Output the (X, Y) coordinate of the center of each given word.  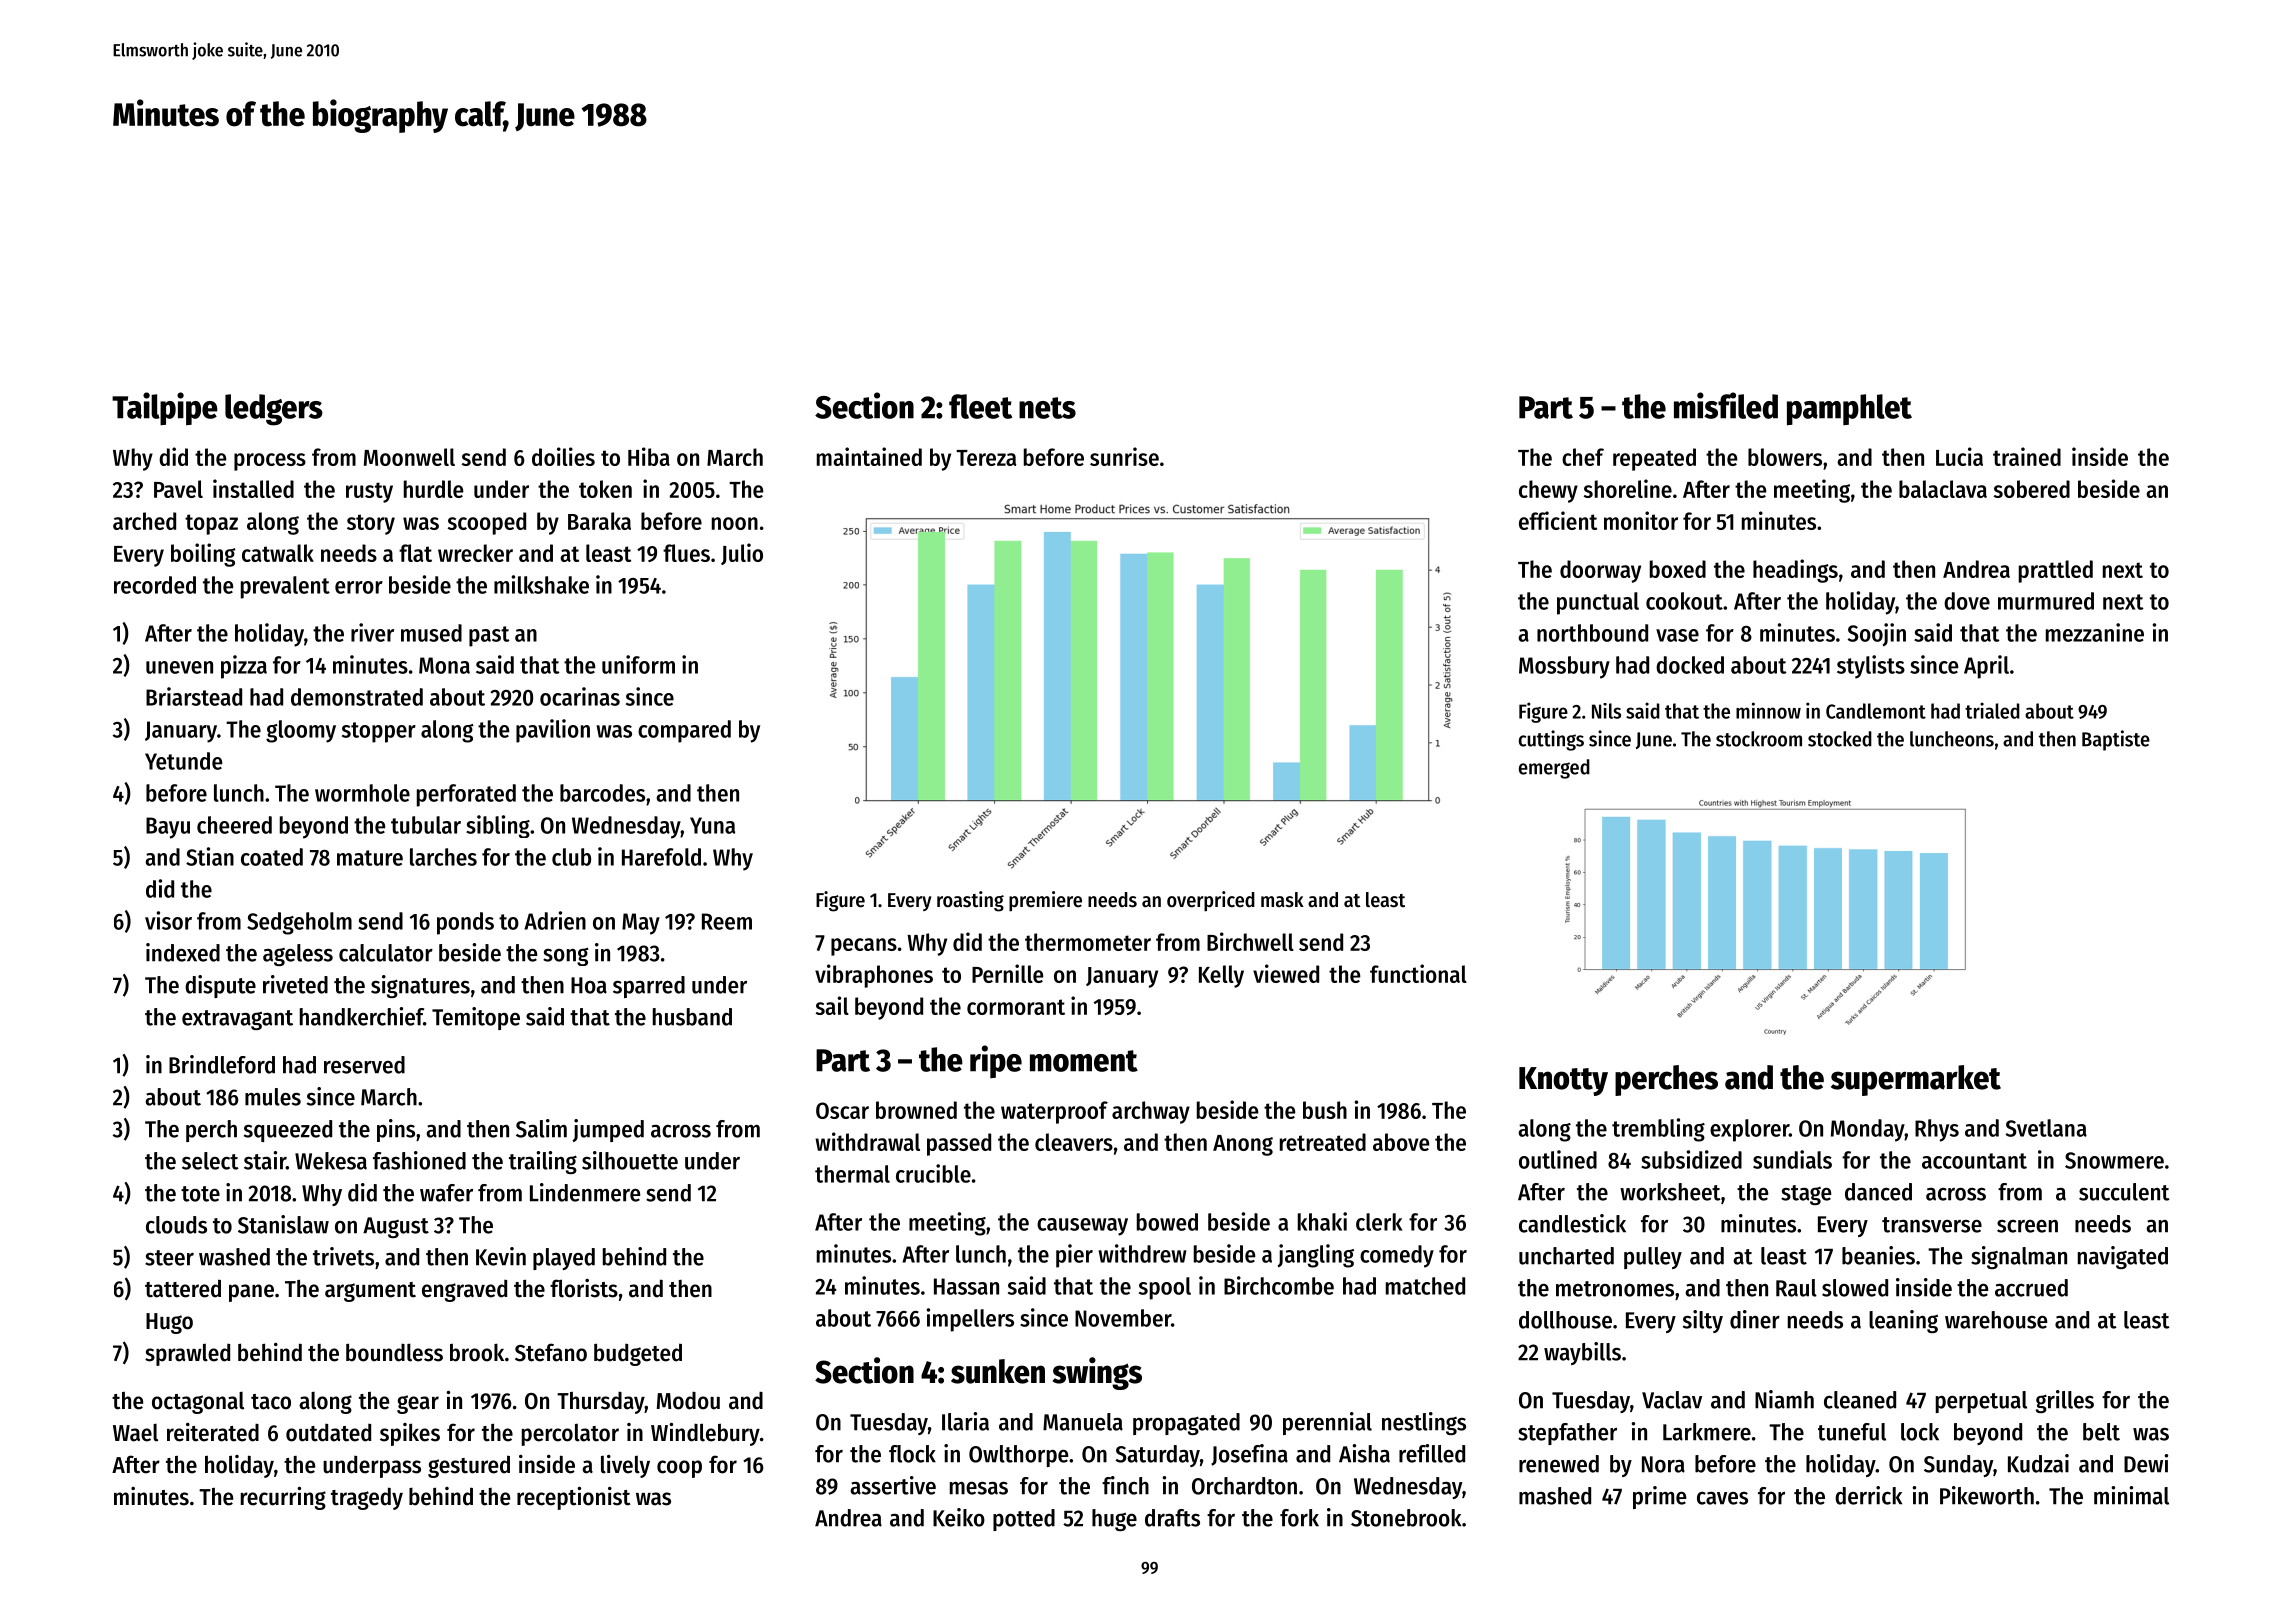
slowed (1855, 1288)
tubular (426, 825)
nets (1047, 408)
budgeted (638, 1354)
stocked (1840, 739)
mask (1282, 900)
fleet (980, 406)
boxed (1678, 569)
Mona (444, 665)
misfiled (1726, 405)
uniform (638, 664)
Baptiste (2116, 740)
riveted (295, 984)
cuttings (1551, 740)
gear (418, 1404)
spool (1165, 1288)
